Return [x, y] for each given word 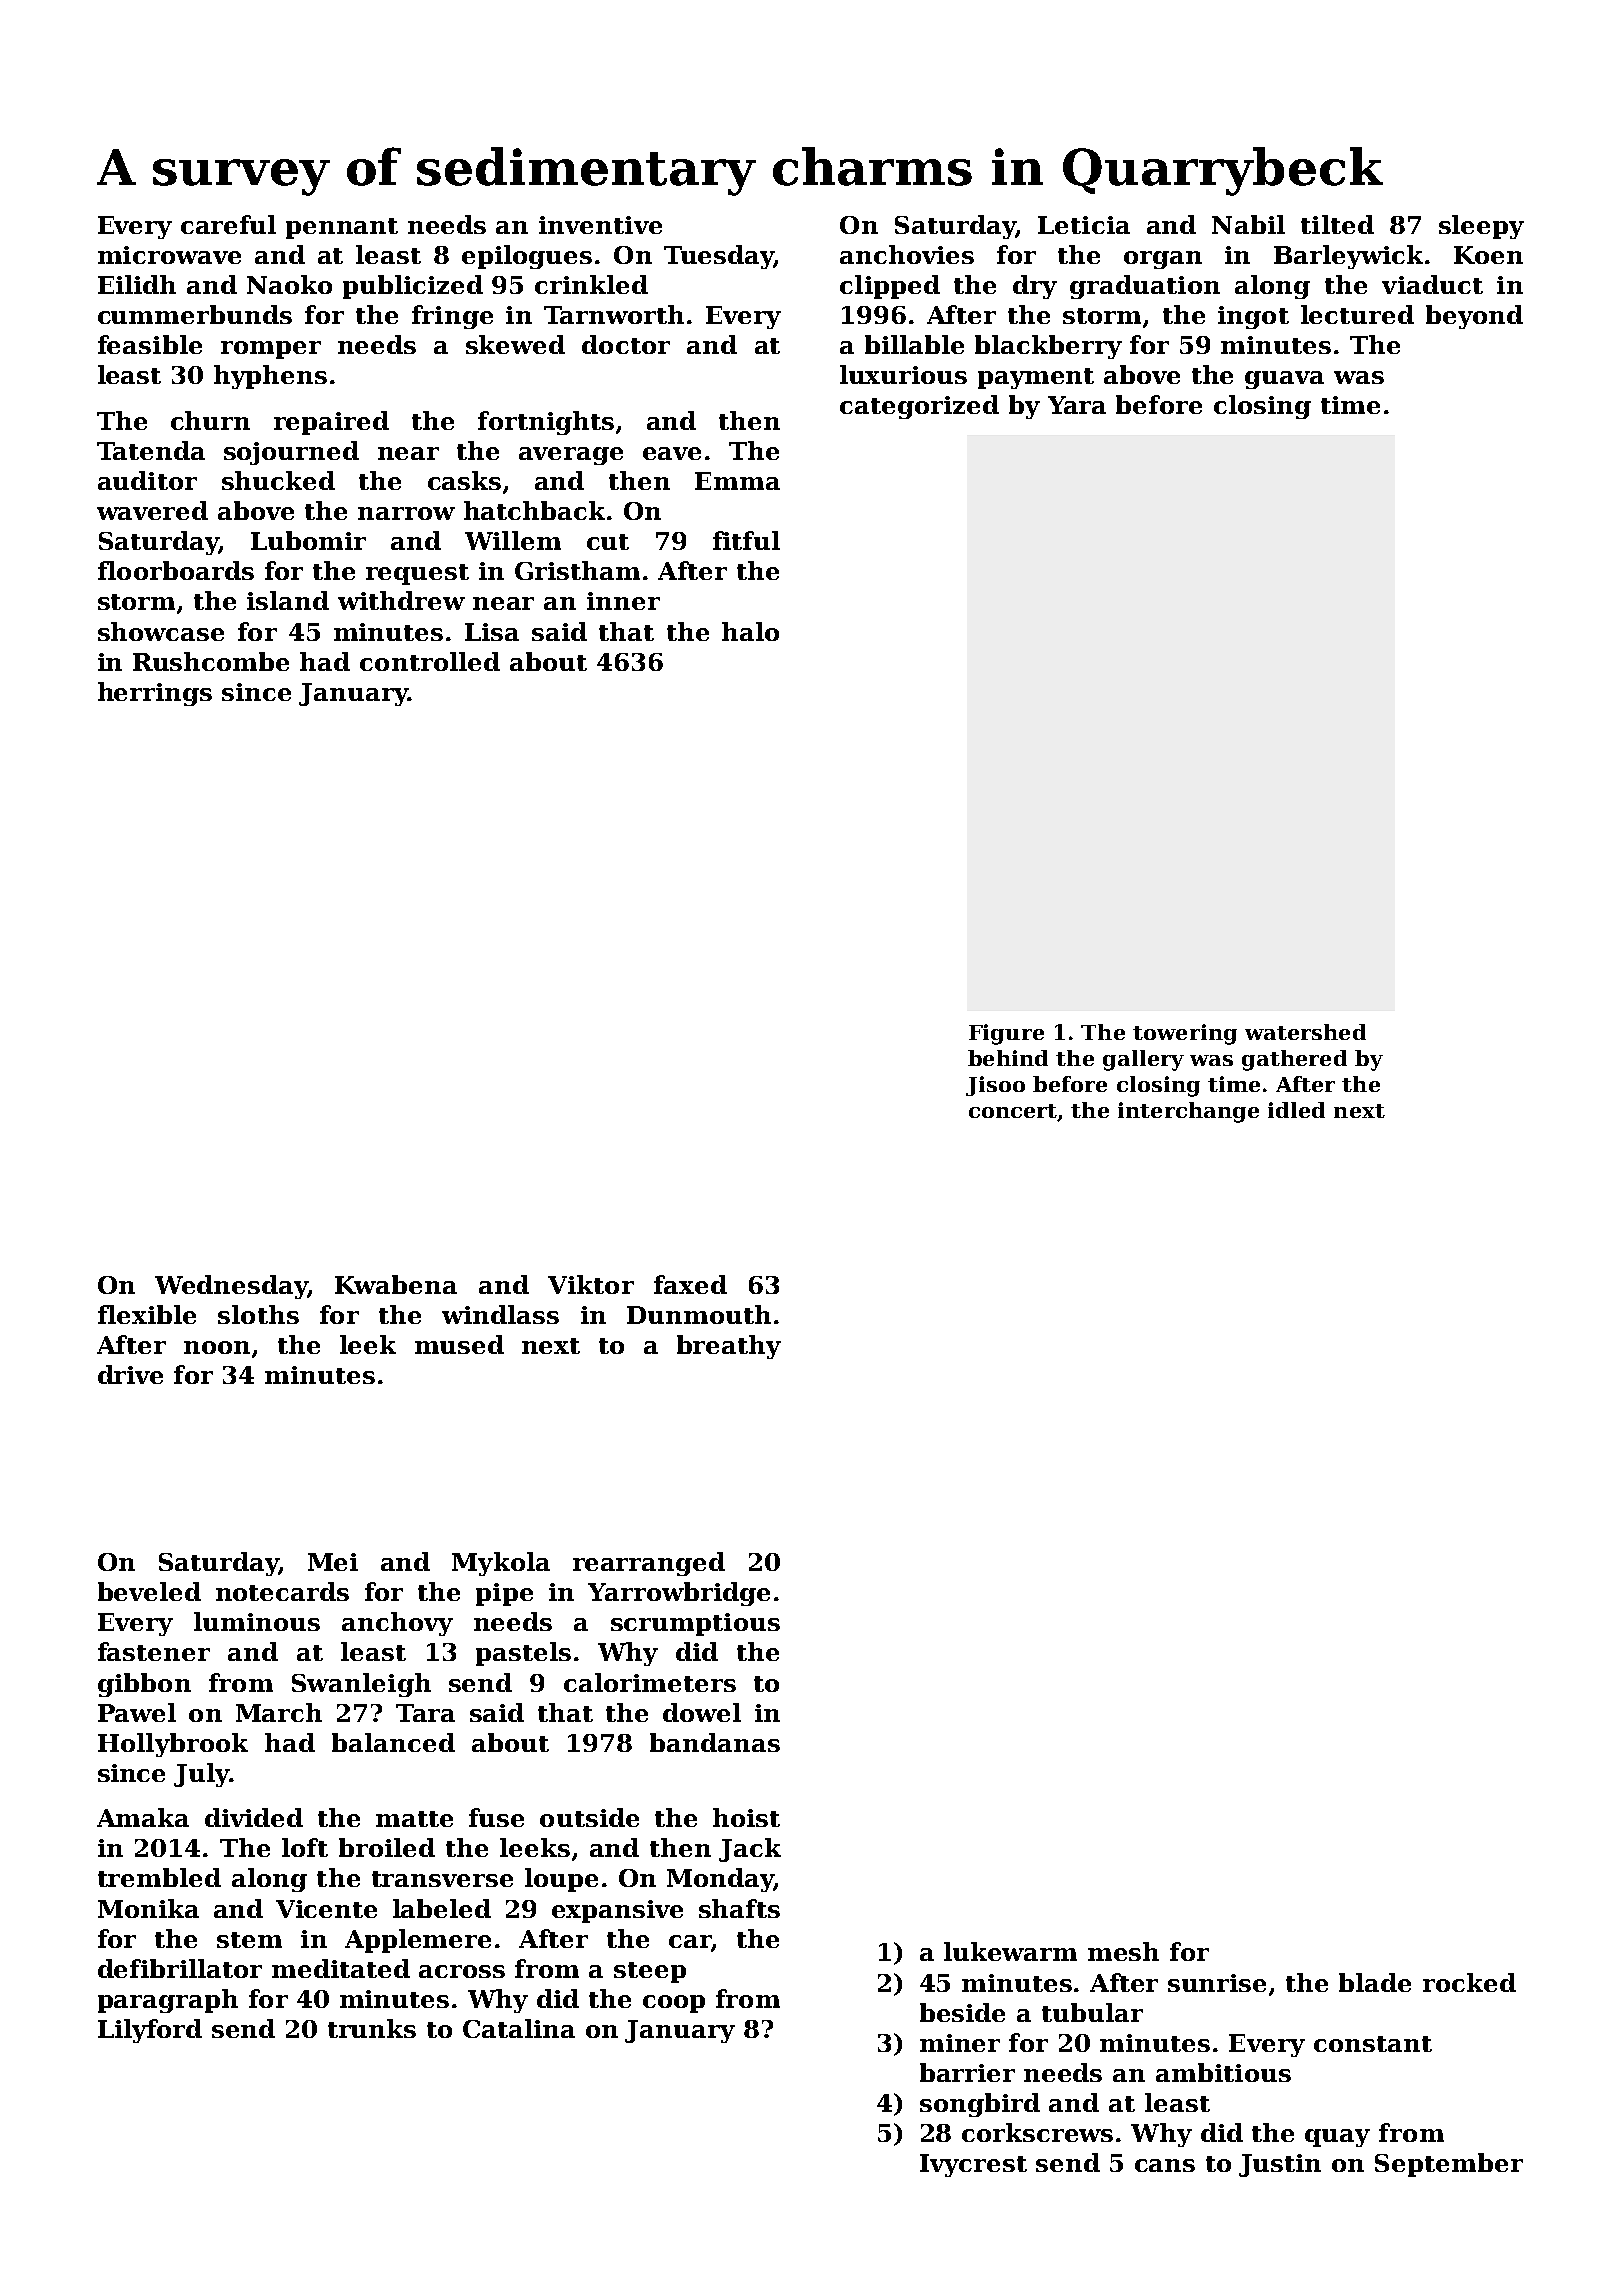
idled [1296, 1110]
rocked [1469, 1982]
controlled [430, 661]
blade [1375, 1982]
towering [1185, 1034]
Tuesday [719, 257]
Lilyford [150, 2031]
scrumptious [695, 1624]
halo [750, 631]
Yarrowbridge [679, 1594]
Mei [333, 1562]
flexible [147, 1314]
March [279, 1712]
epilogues [527, 257]
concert [1013, 1111]
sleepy [1481, 227]
